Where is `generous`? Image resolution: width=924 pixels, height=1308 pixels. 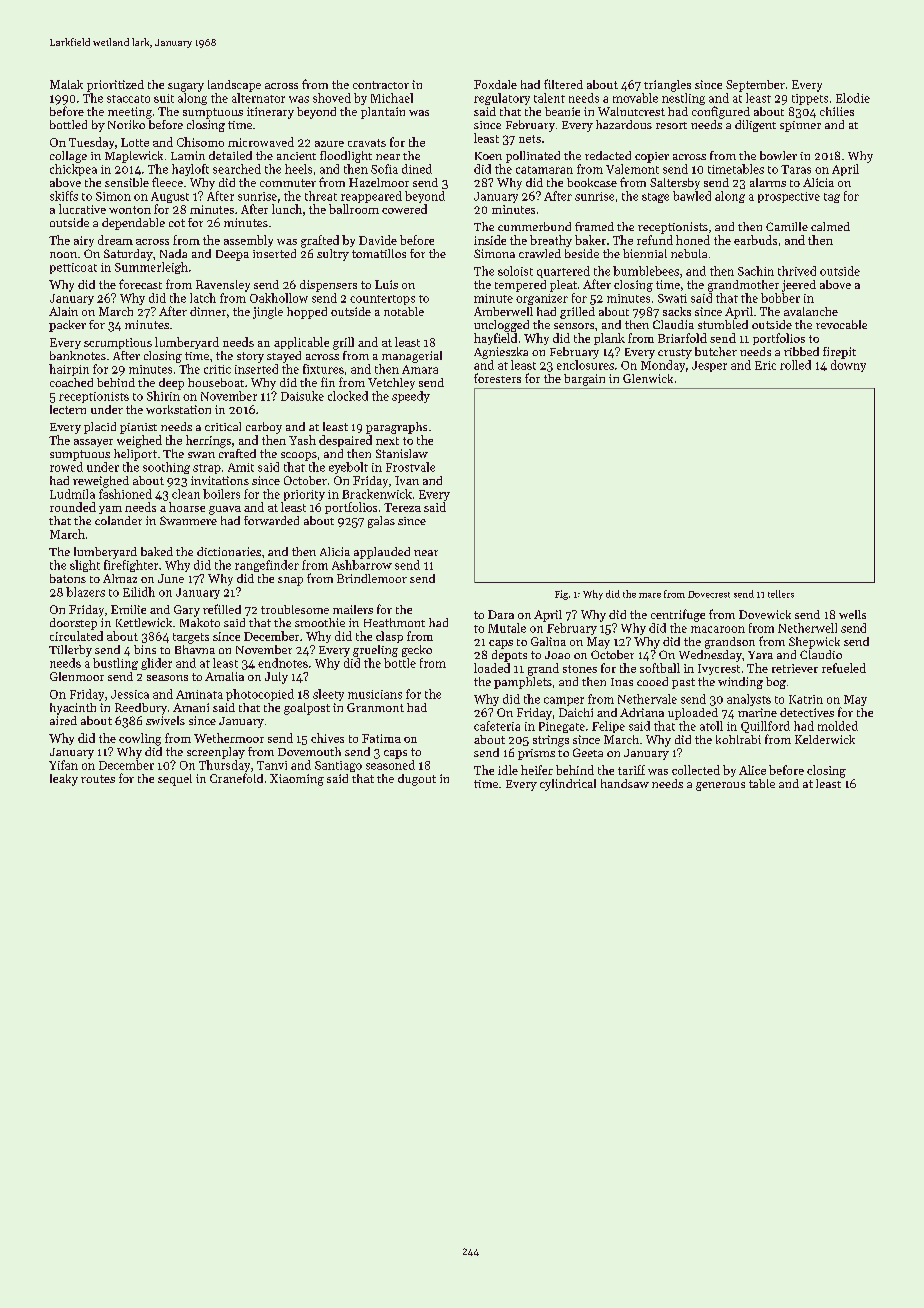
generous is located at coordinates (720, 786).
